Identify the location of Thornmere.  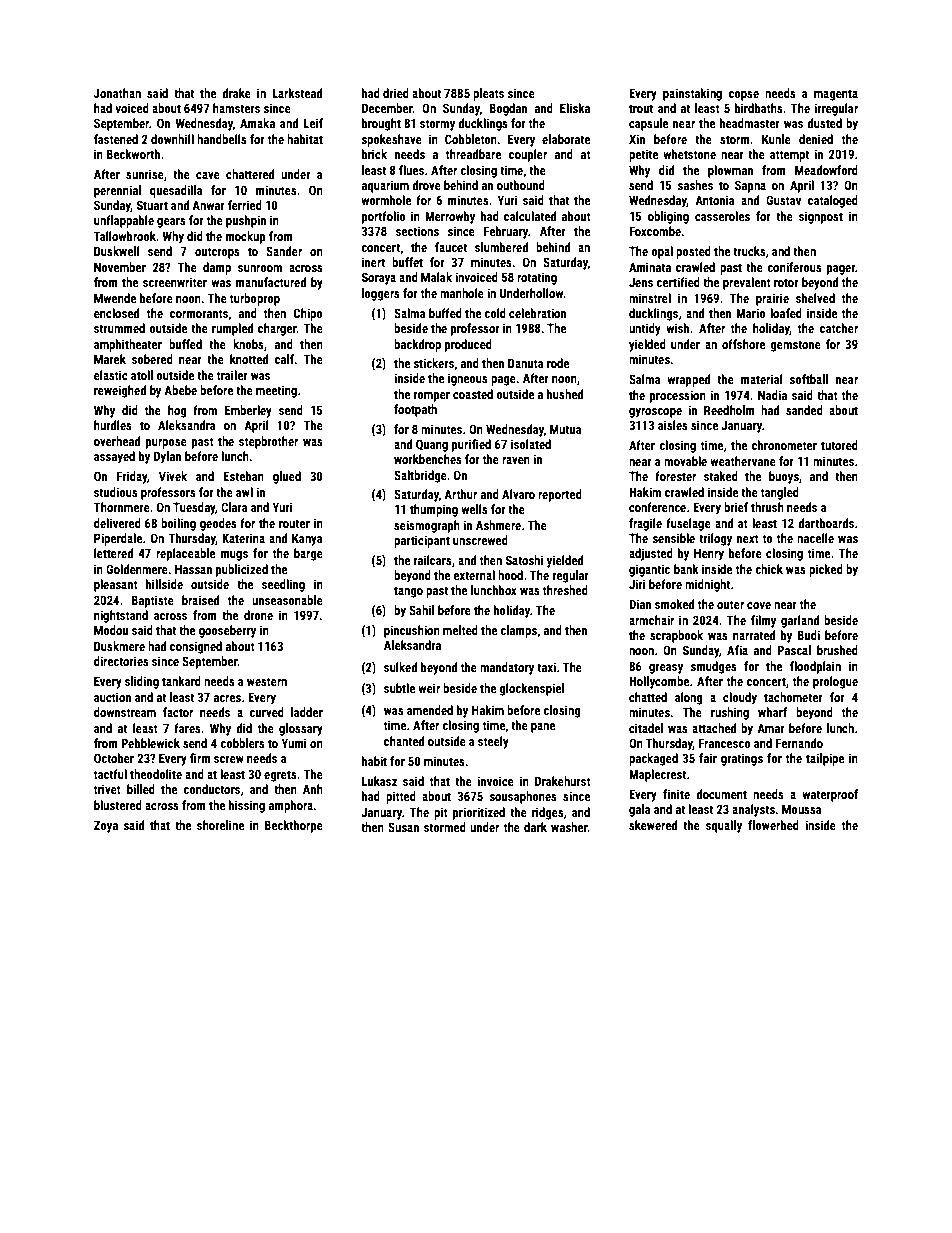
(122, 507).
